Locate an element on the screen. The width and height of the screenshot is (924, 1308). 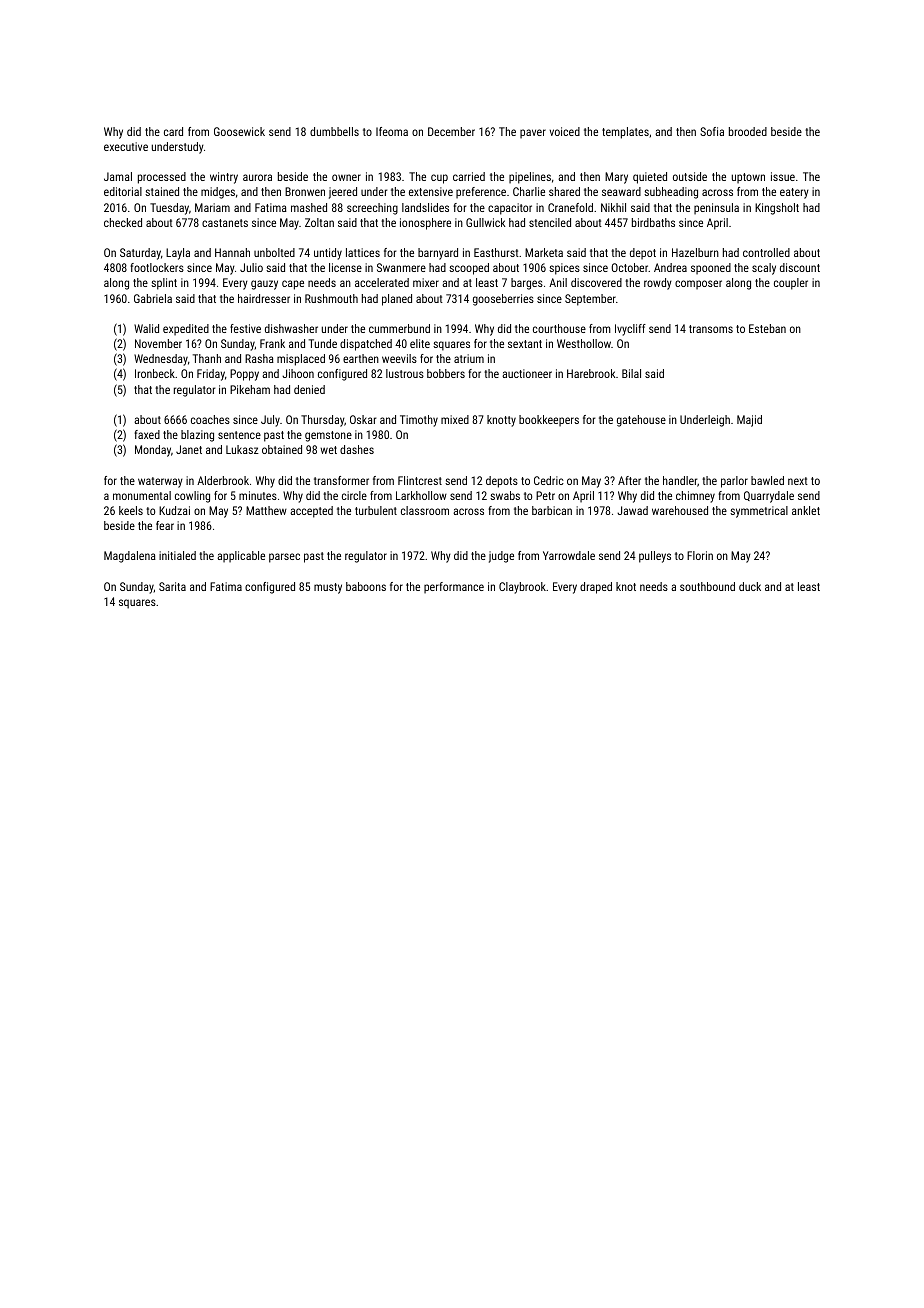
Magdalena is located at coordinates (130, 557).
